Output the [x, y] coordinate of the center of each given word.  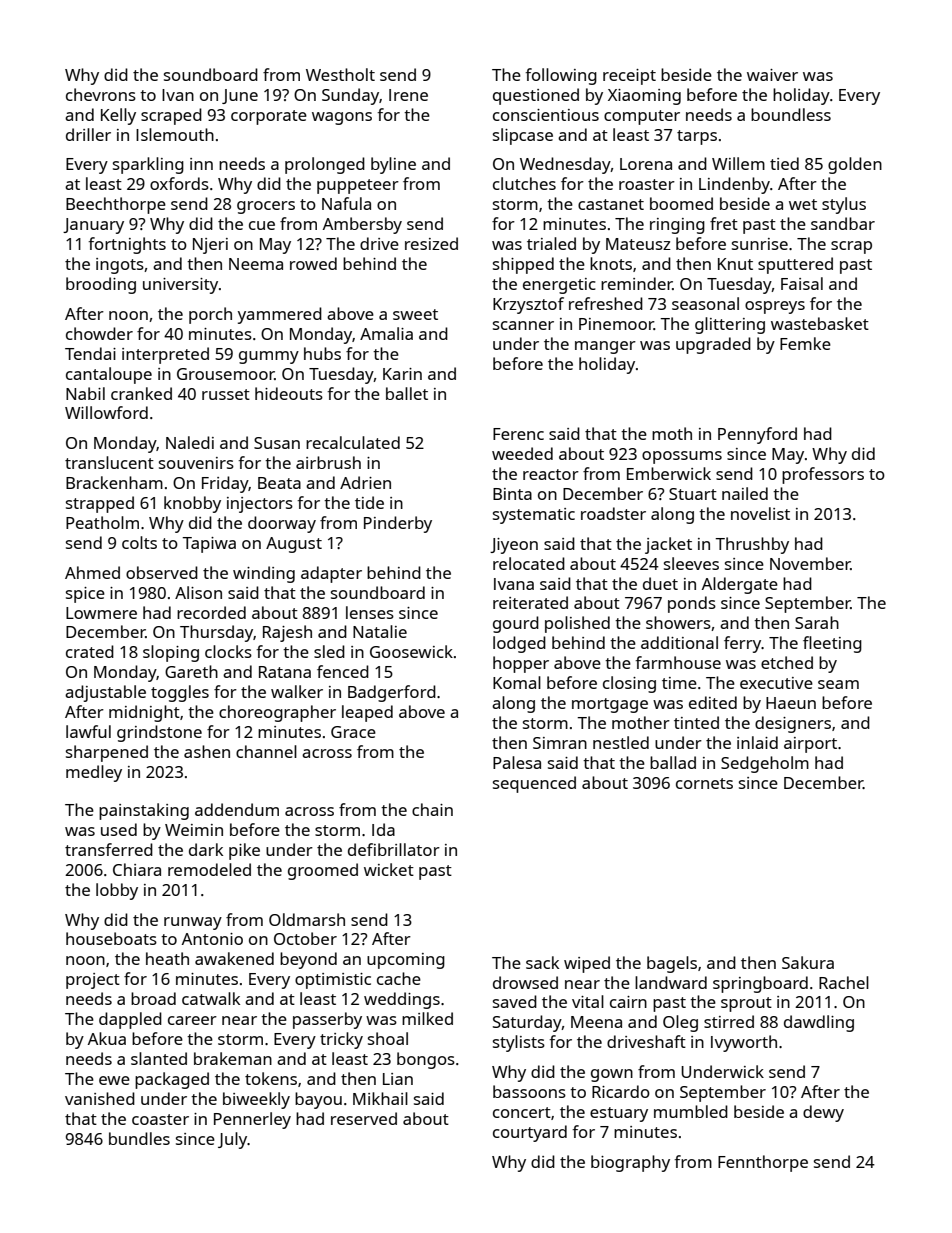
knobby [192, 504]
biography [630, 1163]
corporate [269, 117]
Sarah [817, 622]
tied [784, 163]
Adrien [365, 482]
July [232, 1140]
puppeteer [358, 186]
